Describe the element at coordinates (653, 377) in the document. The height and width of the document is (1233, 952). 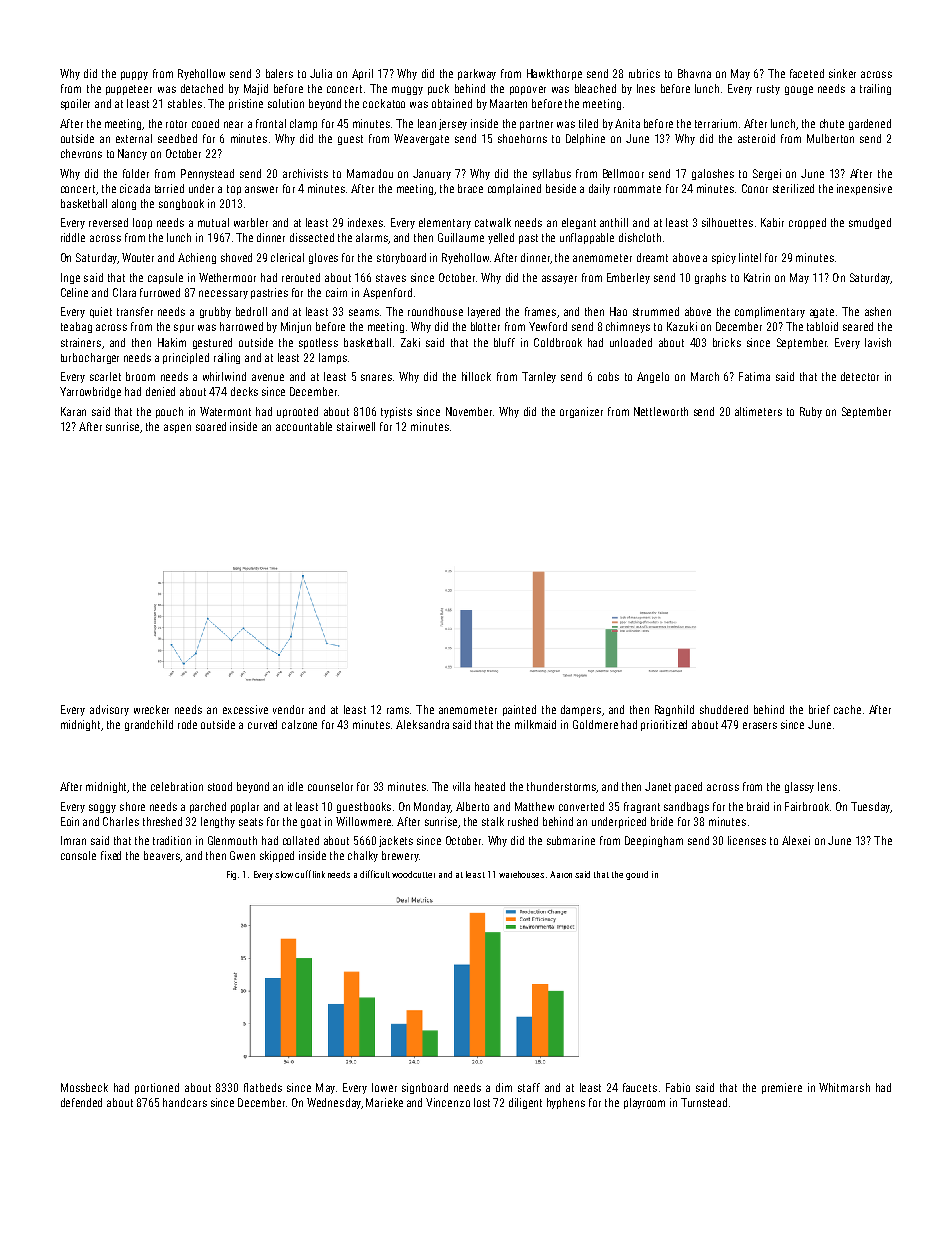
I see `Angelo` at that location.
